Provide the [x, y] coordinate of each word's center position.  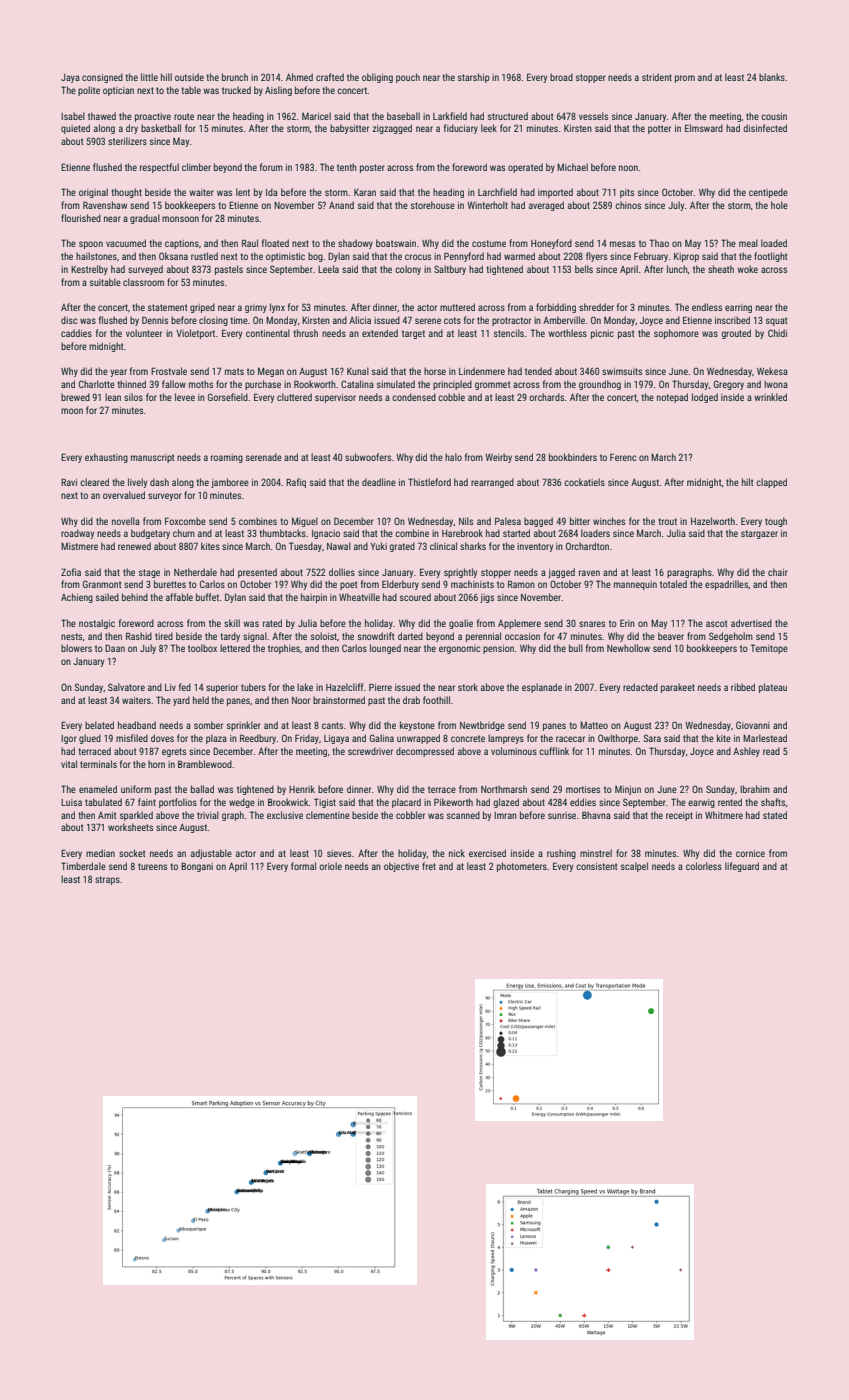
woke [747, 269]
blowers [76, 648]
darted [410, 636]
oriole [330, 866]
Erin [627, 623]
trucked [236, 90]
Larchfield [497, 192]
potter [659, 129]
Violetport [195, 334]
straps [107, 880]
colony [408, 270]
